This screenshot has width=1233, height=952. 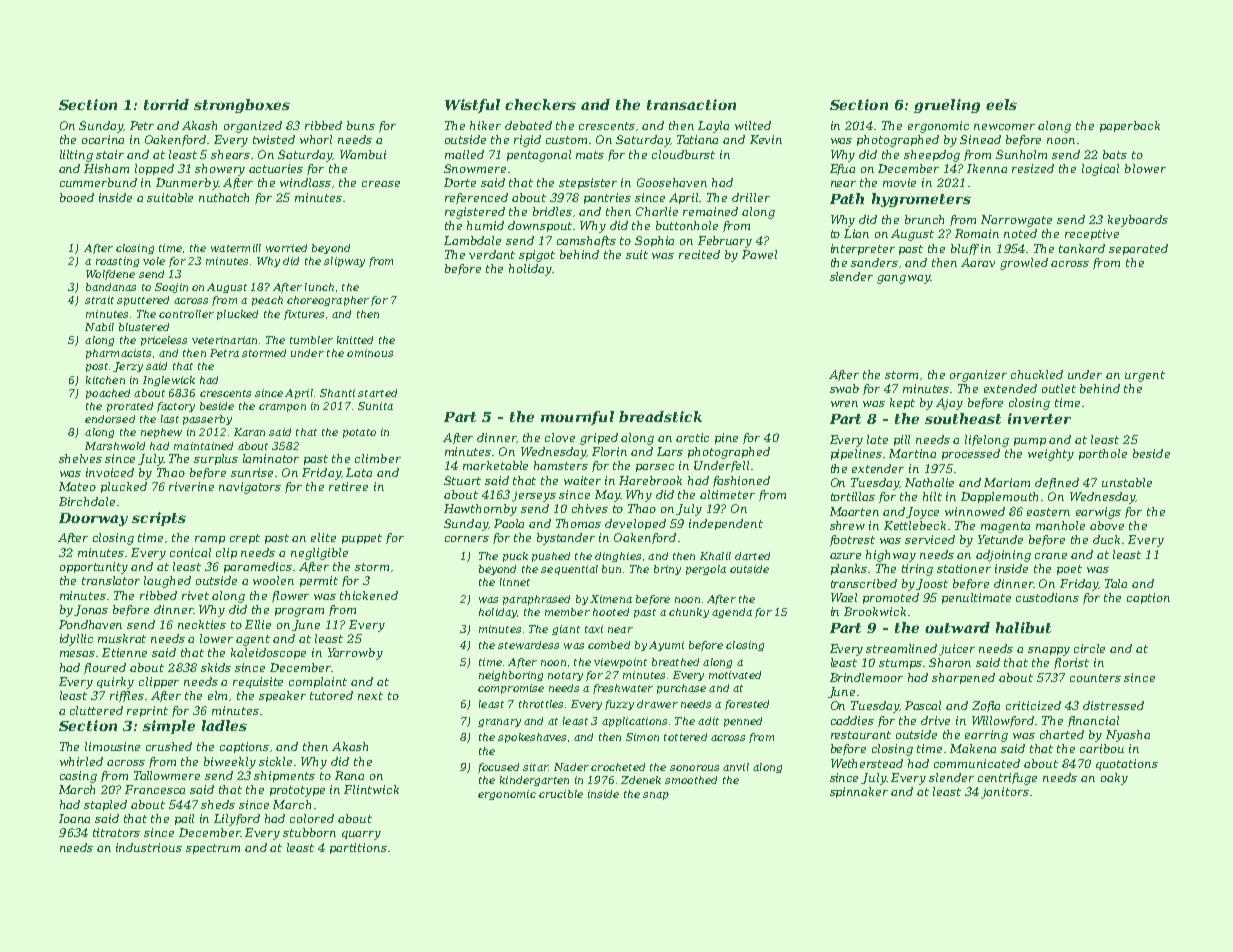 What do you see at coordinates (1033, 168) in the screenshot?
I see `resized` at bounding box center [1033, 168].
